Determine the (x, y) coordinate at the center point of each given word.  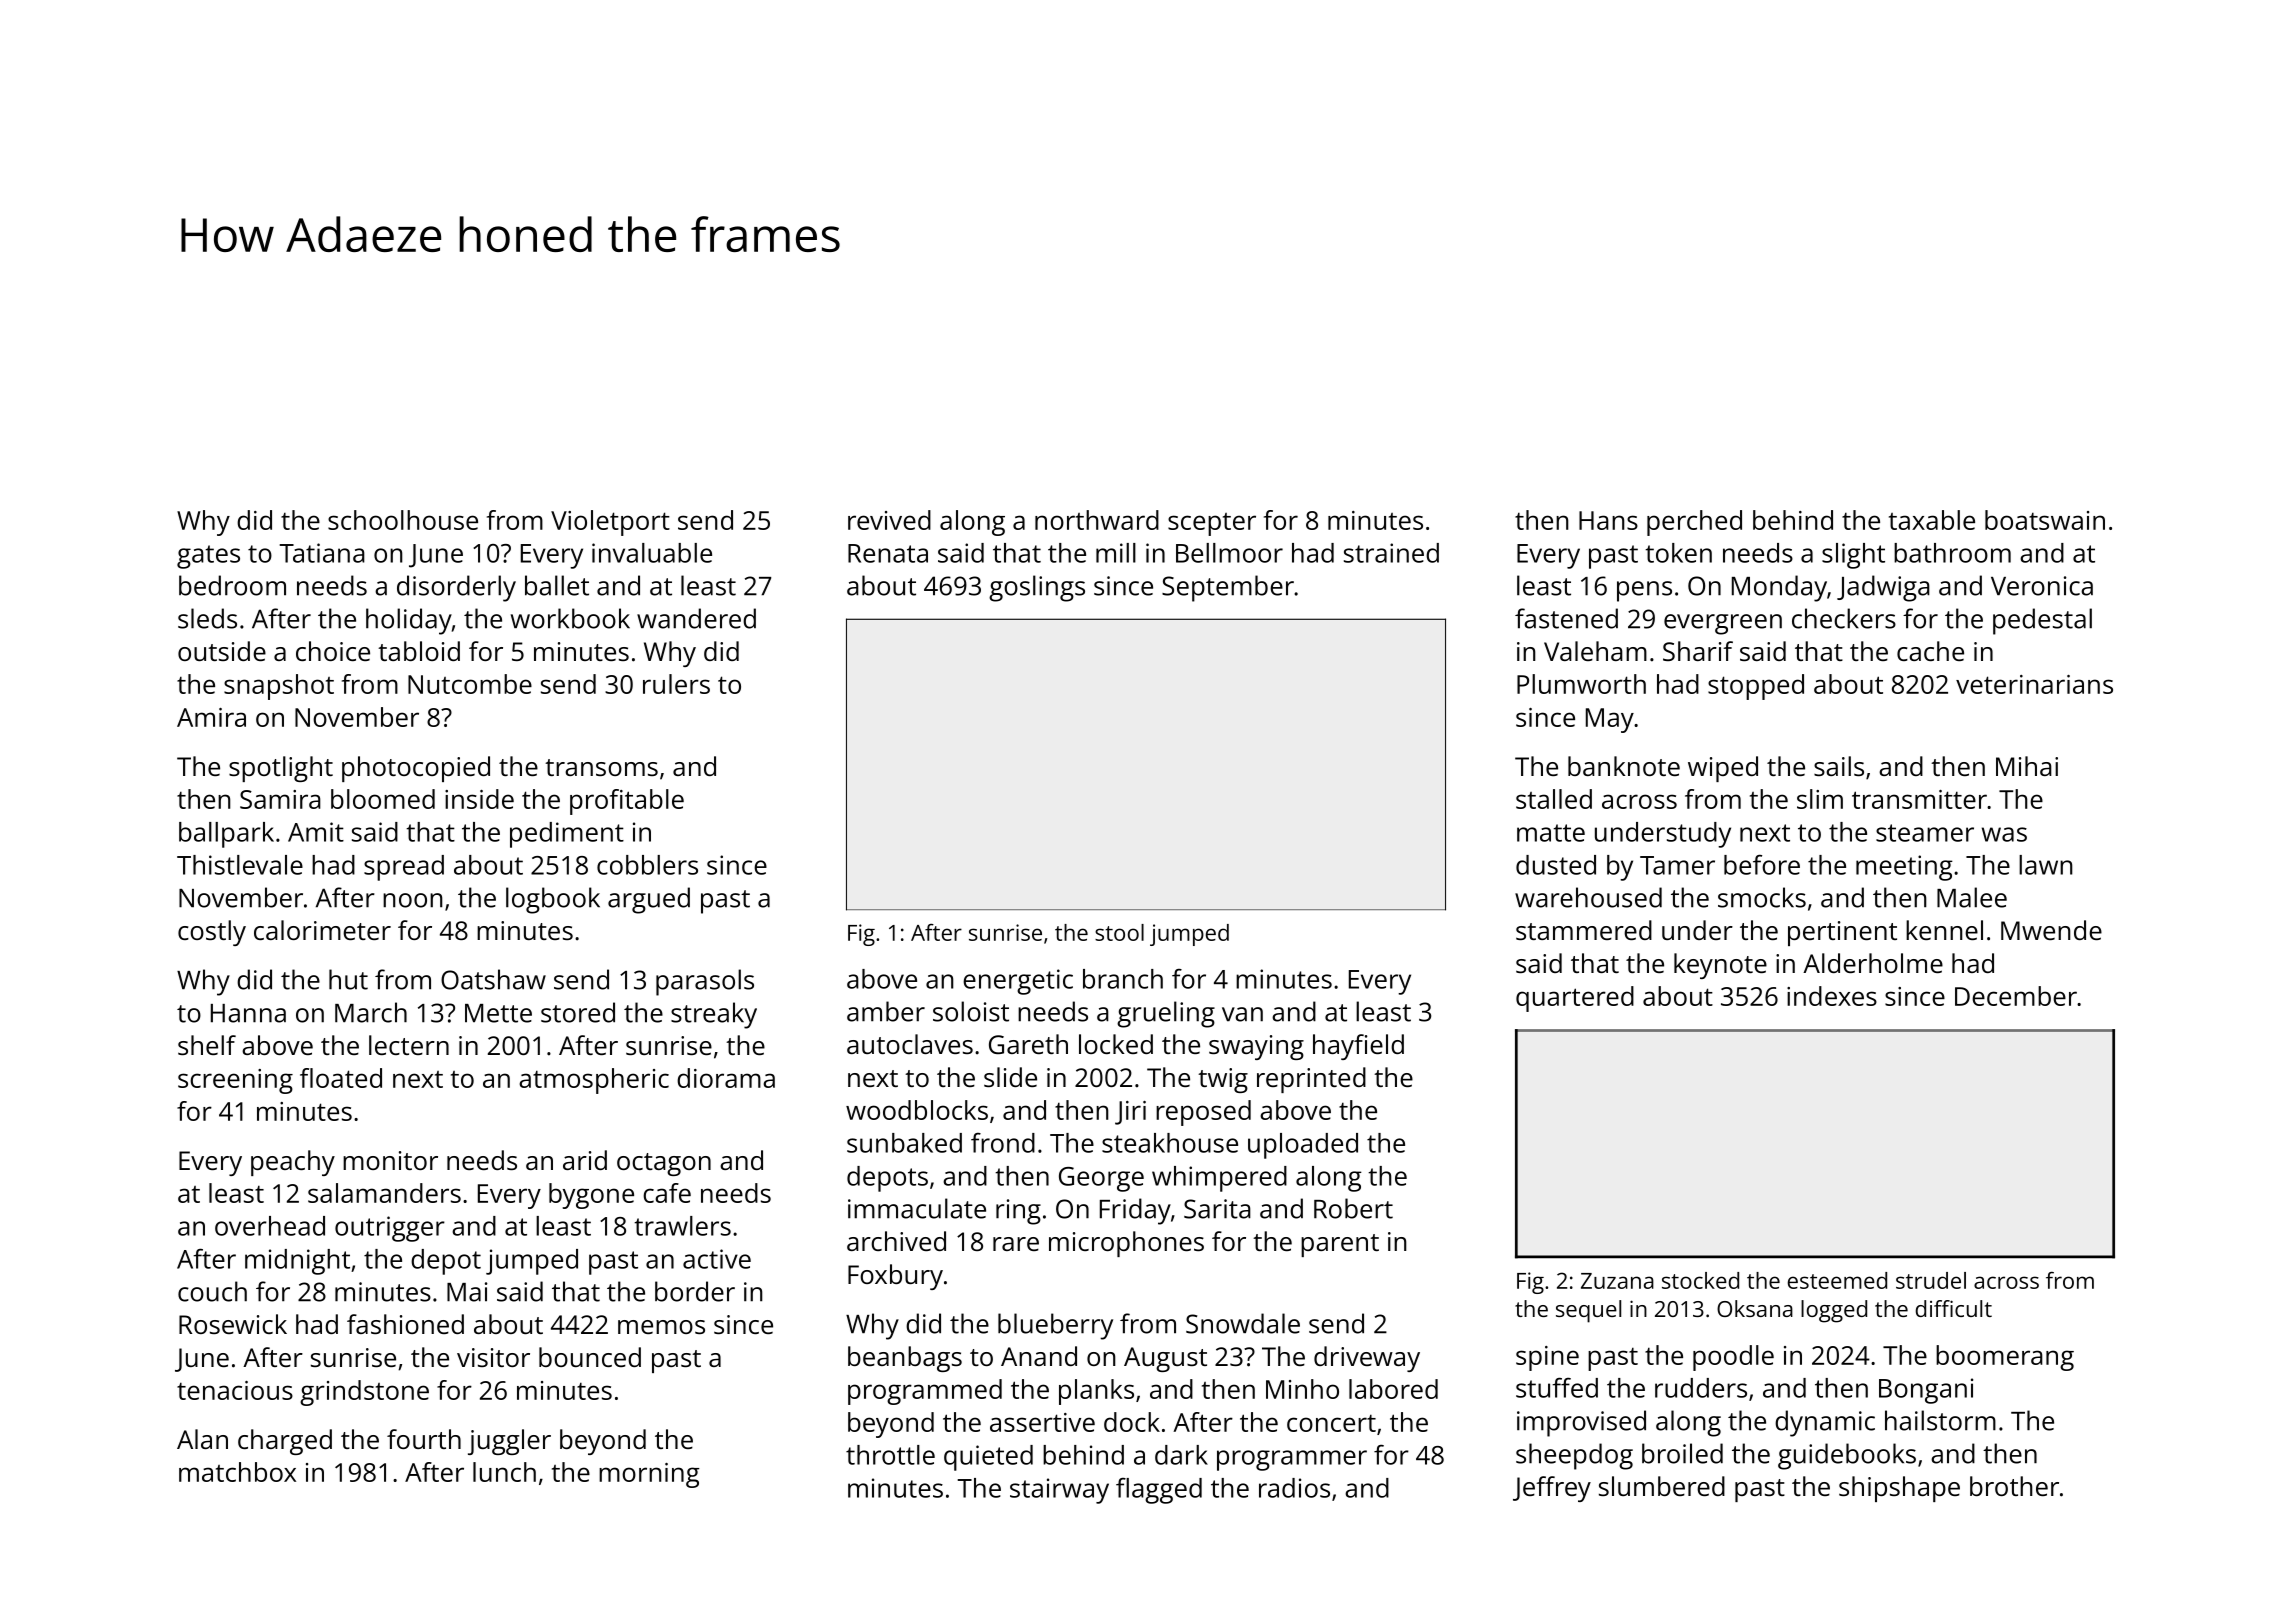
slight (1853, 556)
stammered (1584, 930)
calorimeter (322, 930)
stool (1119, 932)
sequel (1588, 1311)
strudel (1931, 1280)
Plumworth (1581, 684)
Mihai (2027, 766)
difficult (1954, 1308)
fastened (1566, 618)
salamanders (384, 1193)
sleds (207, 618)
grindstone (364, 1393)
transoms (601, 767)
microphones (1126, 1244)
